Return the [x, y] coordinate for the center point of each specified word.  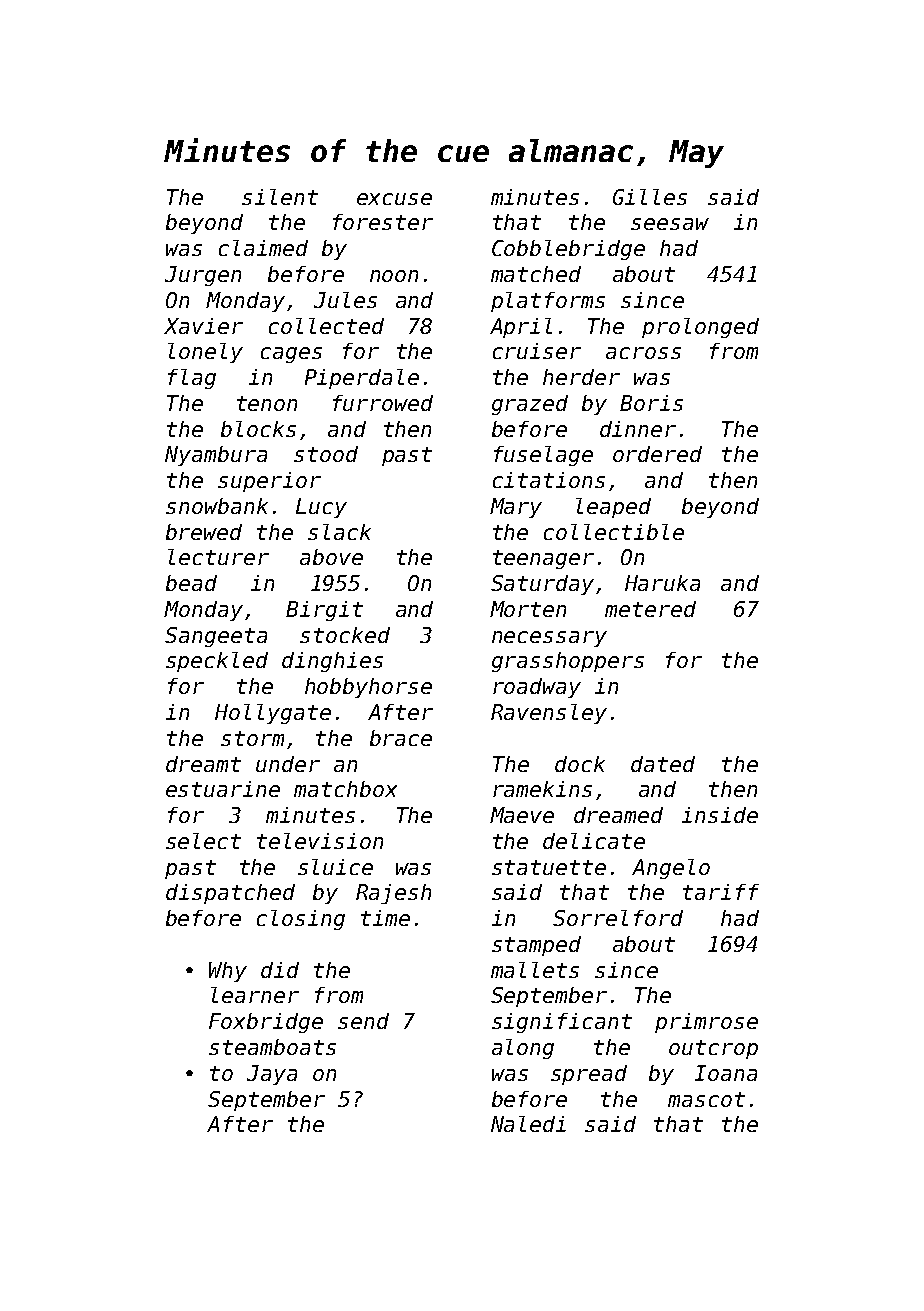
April [521, 328]
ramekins [542, 789]
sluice [335, 867]
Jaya [272, 1075]
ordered [657, 454]
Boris [651, 403]
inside [720, 815]
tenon [267, 403]
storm [252, 738]
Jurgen [203, 276]
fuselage [543, 456]
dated [663, 764]
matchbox [345, 789]
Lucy [321, 508]
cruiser [537, 351]
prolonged [700, 328]
